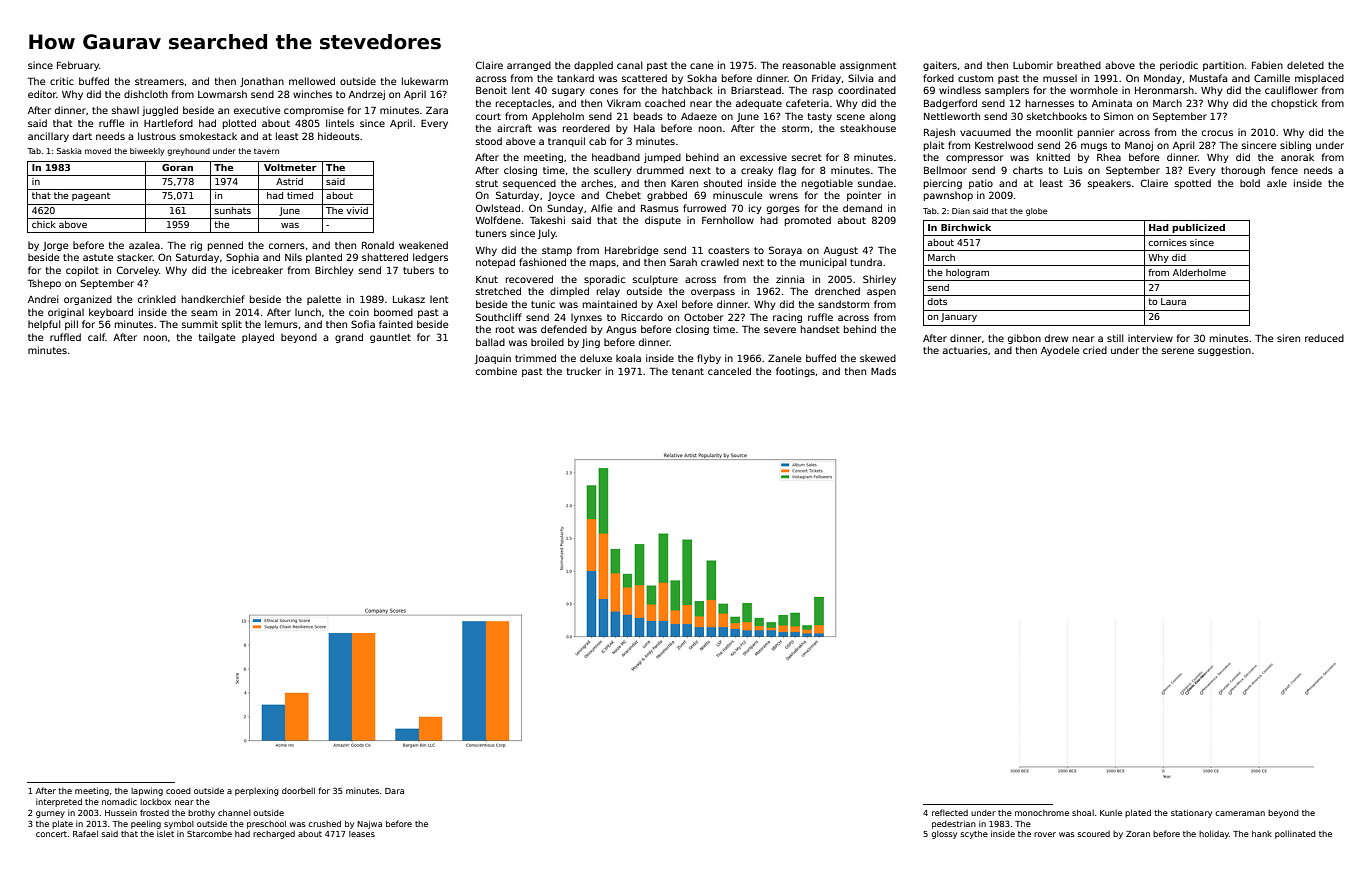 The image size is (1372, 887). I want to click on axle, so click(1277, 183).
